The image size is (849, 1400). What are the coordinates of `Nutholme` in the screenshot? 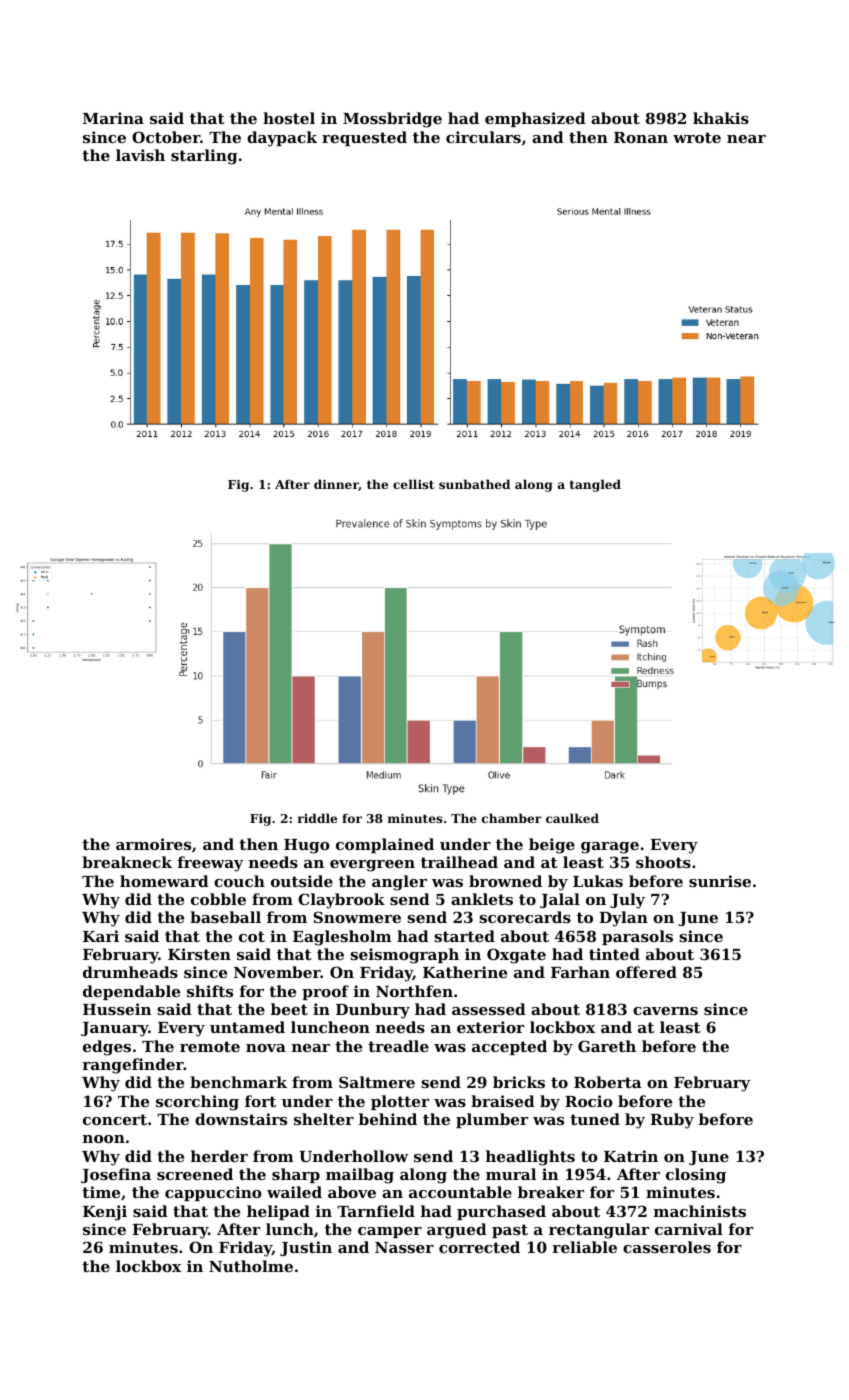 It's located at (251, 1266).
